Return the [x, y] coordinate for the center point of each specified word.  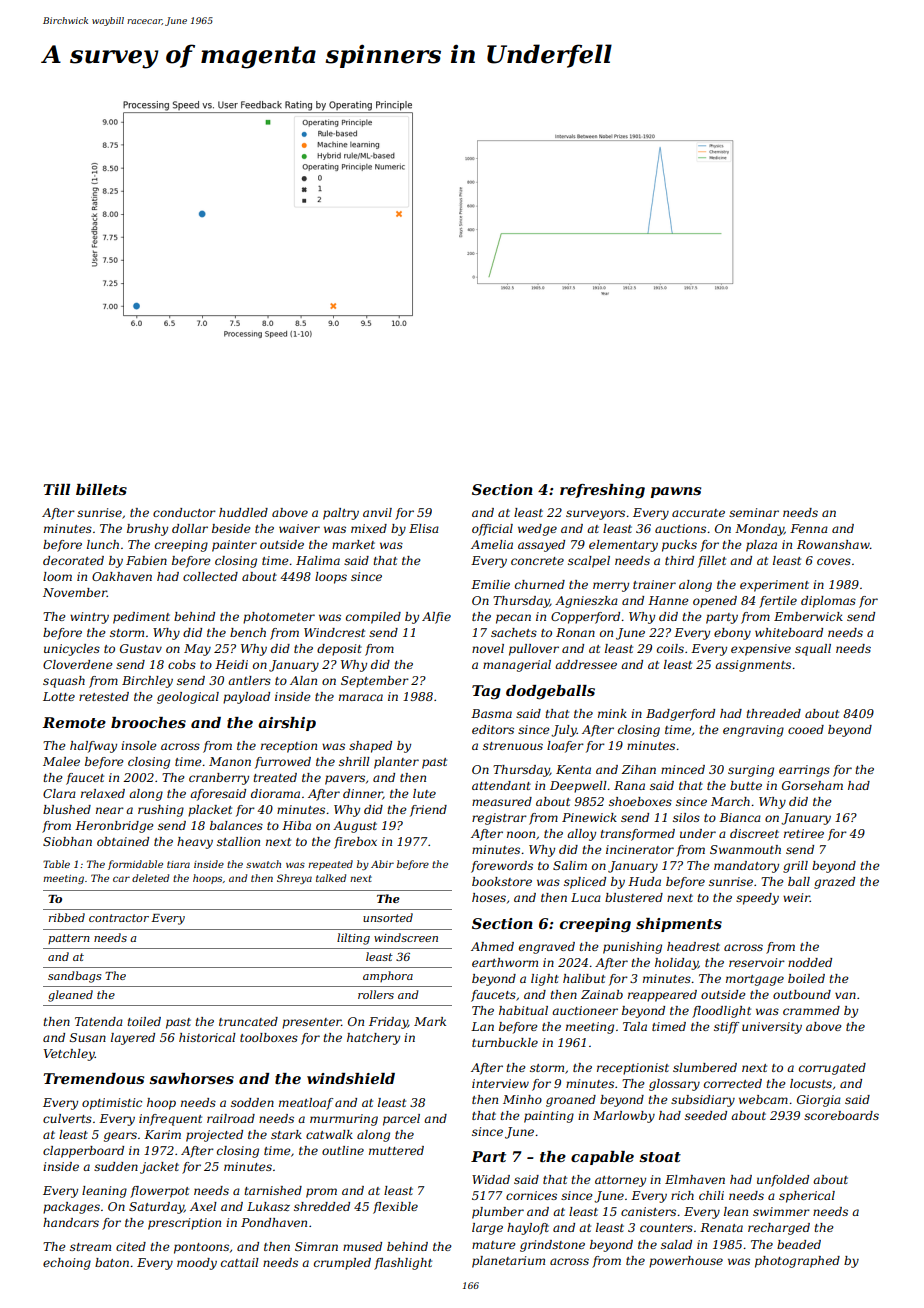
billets [101, 489]
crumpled [342, 1264]
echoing [67, 1264]
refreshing [602, 491]
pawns [675, 492]
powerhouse [686, 1262]
